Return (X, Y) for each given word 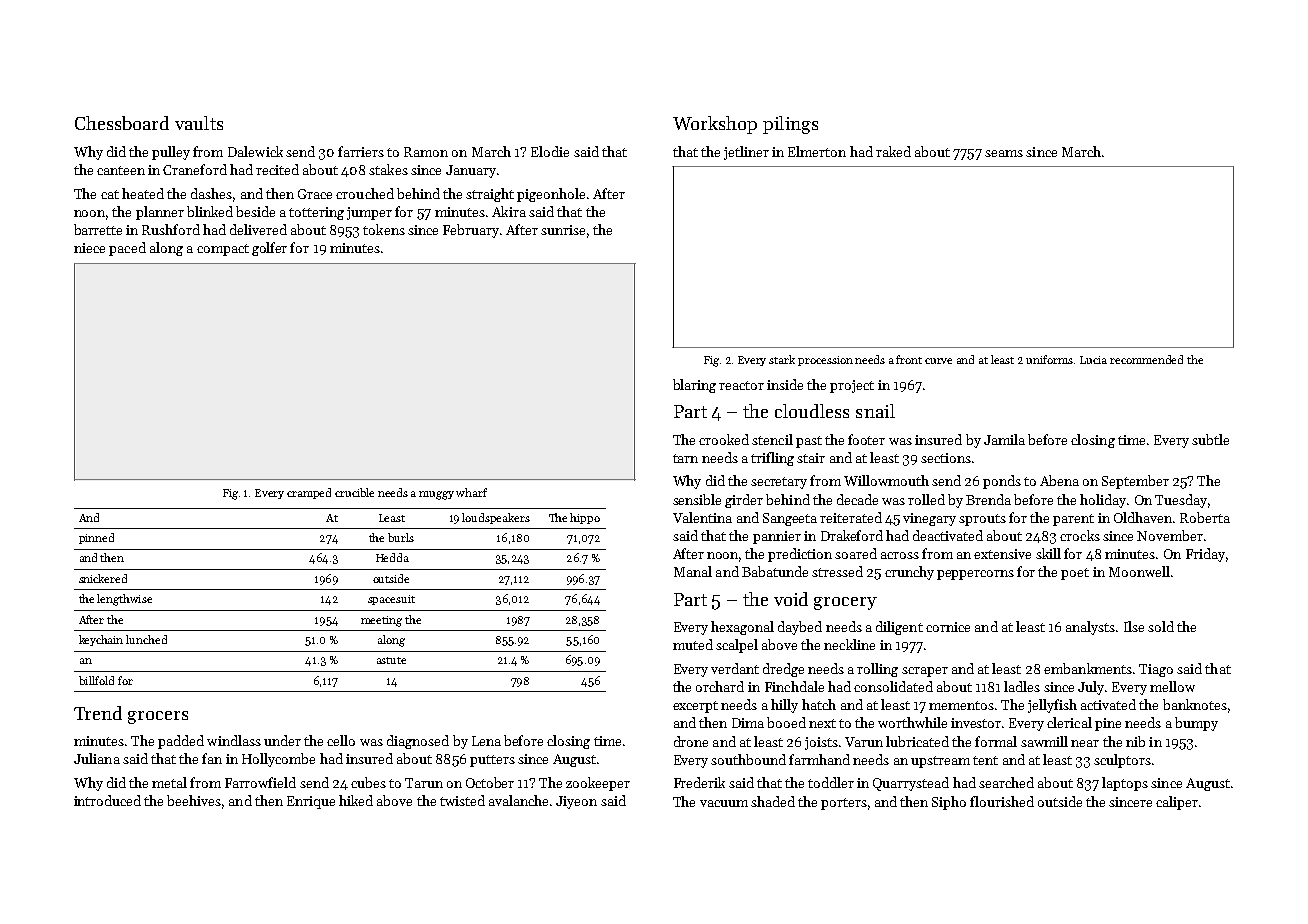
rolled (926, 499)
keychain (101, 640)
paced (127, 249)
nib (1135, 741)
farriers (361, 151)
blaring (694, 386)
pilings (790, 125)
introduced (107, 800)
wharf (471, 492)
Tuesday (1181, 501)
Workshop (715, 125)
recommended (1146, 359)
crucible (354, 492)
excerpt (695, 707)
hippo (585, 518)
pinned (96, 538)
